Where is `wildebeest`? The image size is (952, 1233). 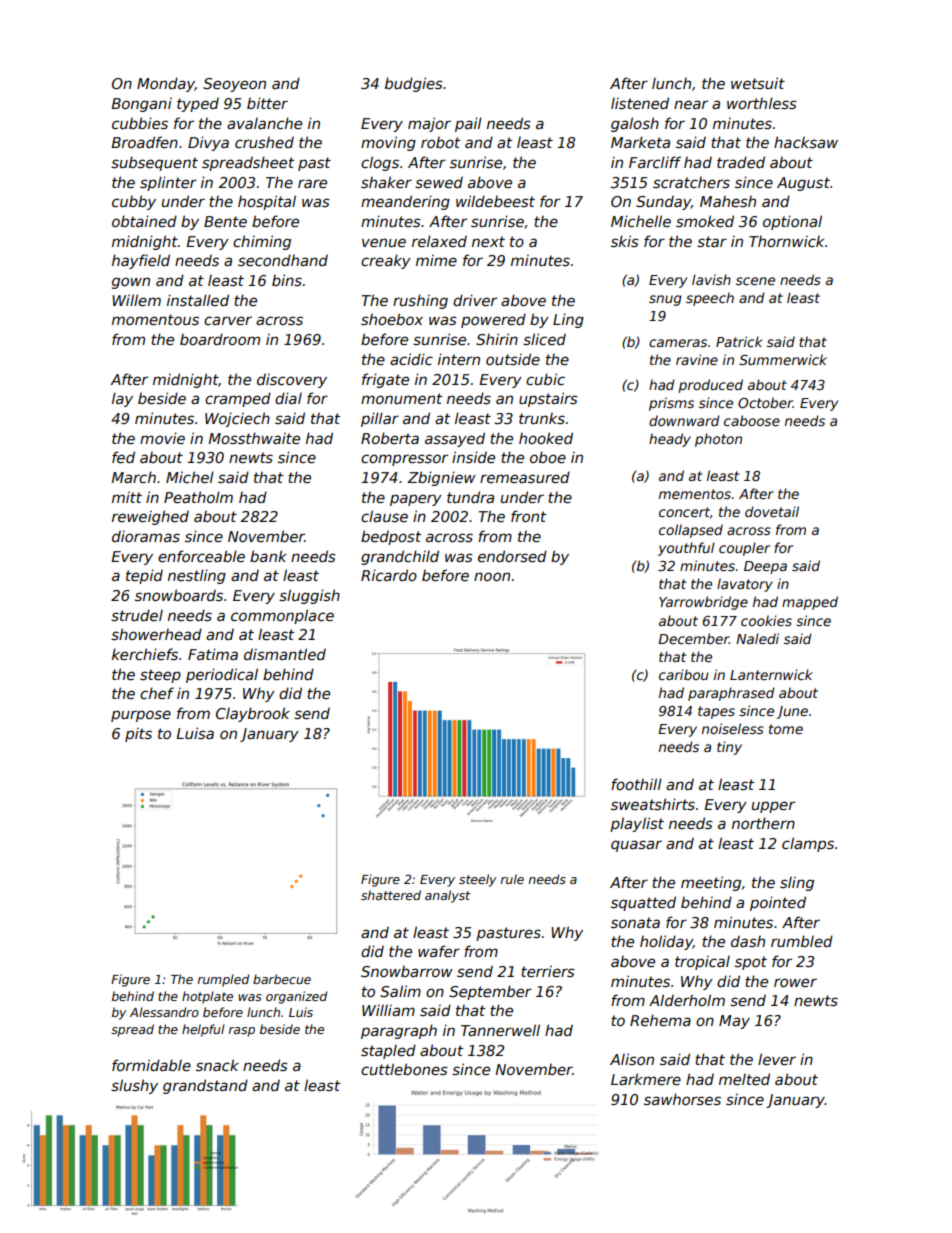
wildebeest is located at coordinates (495, 201).
